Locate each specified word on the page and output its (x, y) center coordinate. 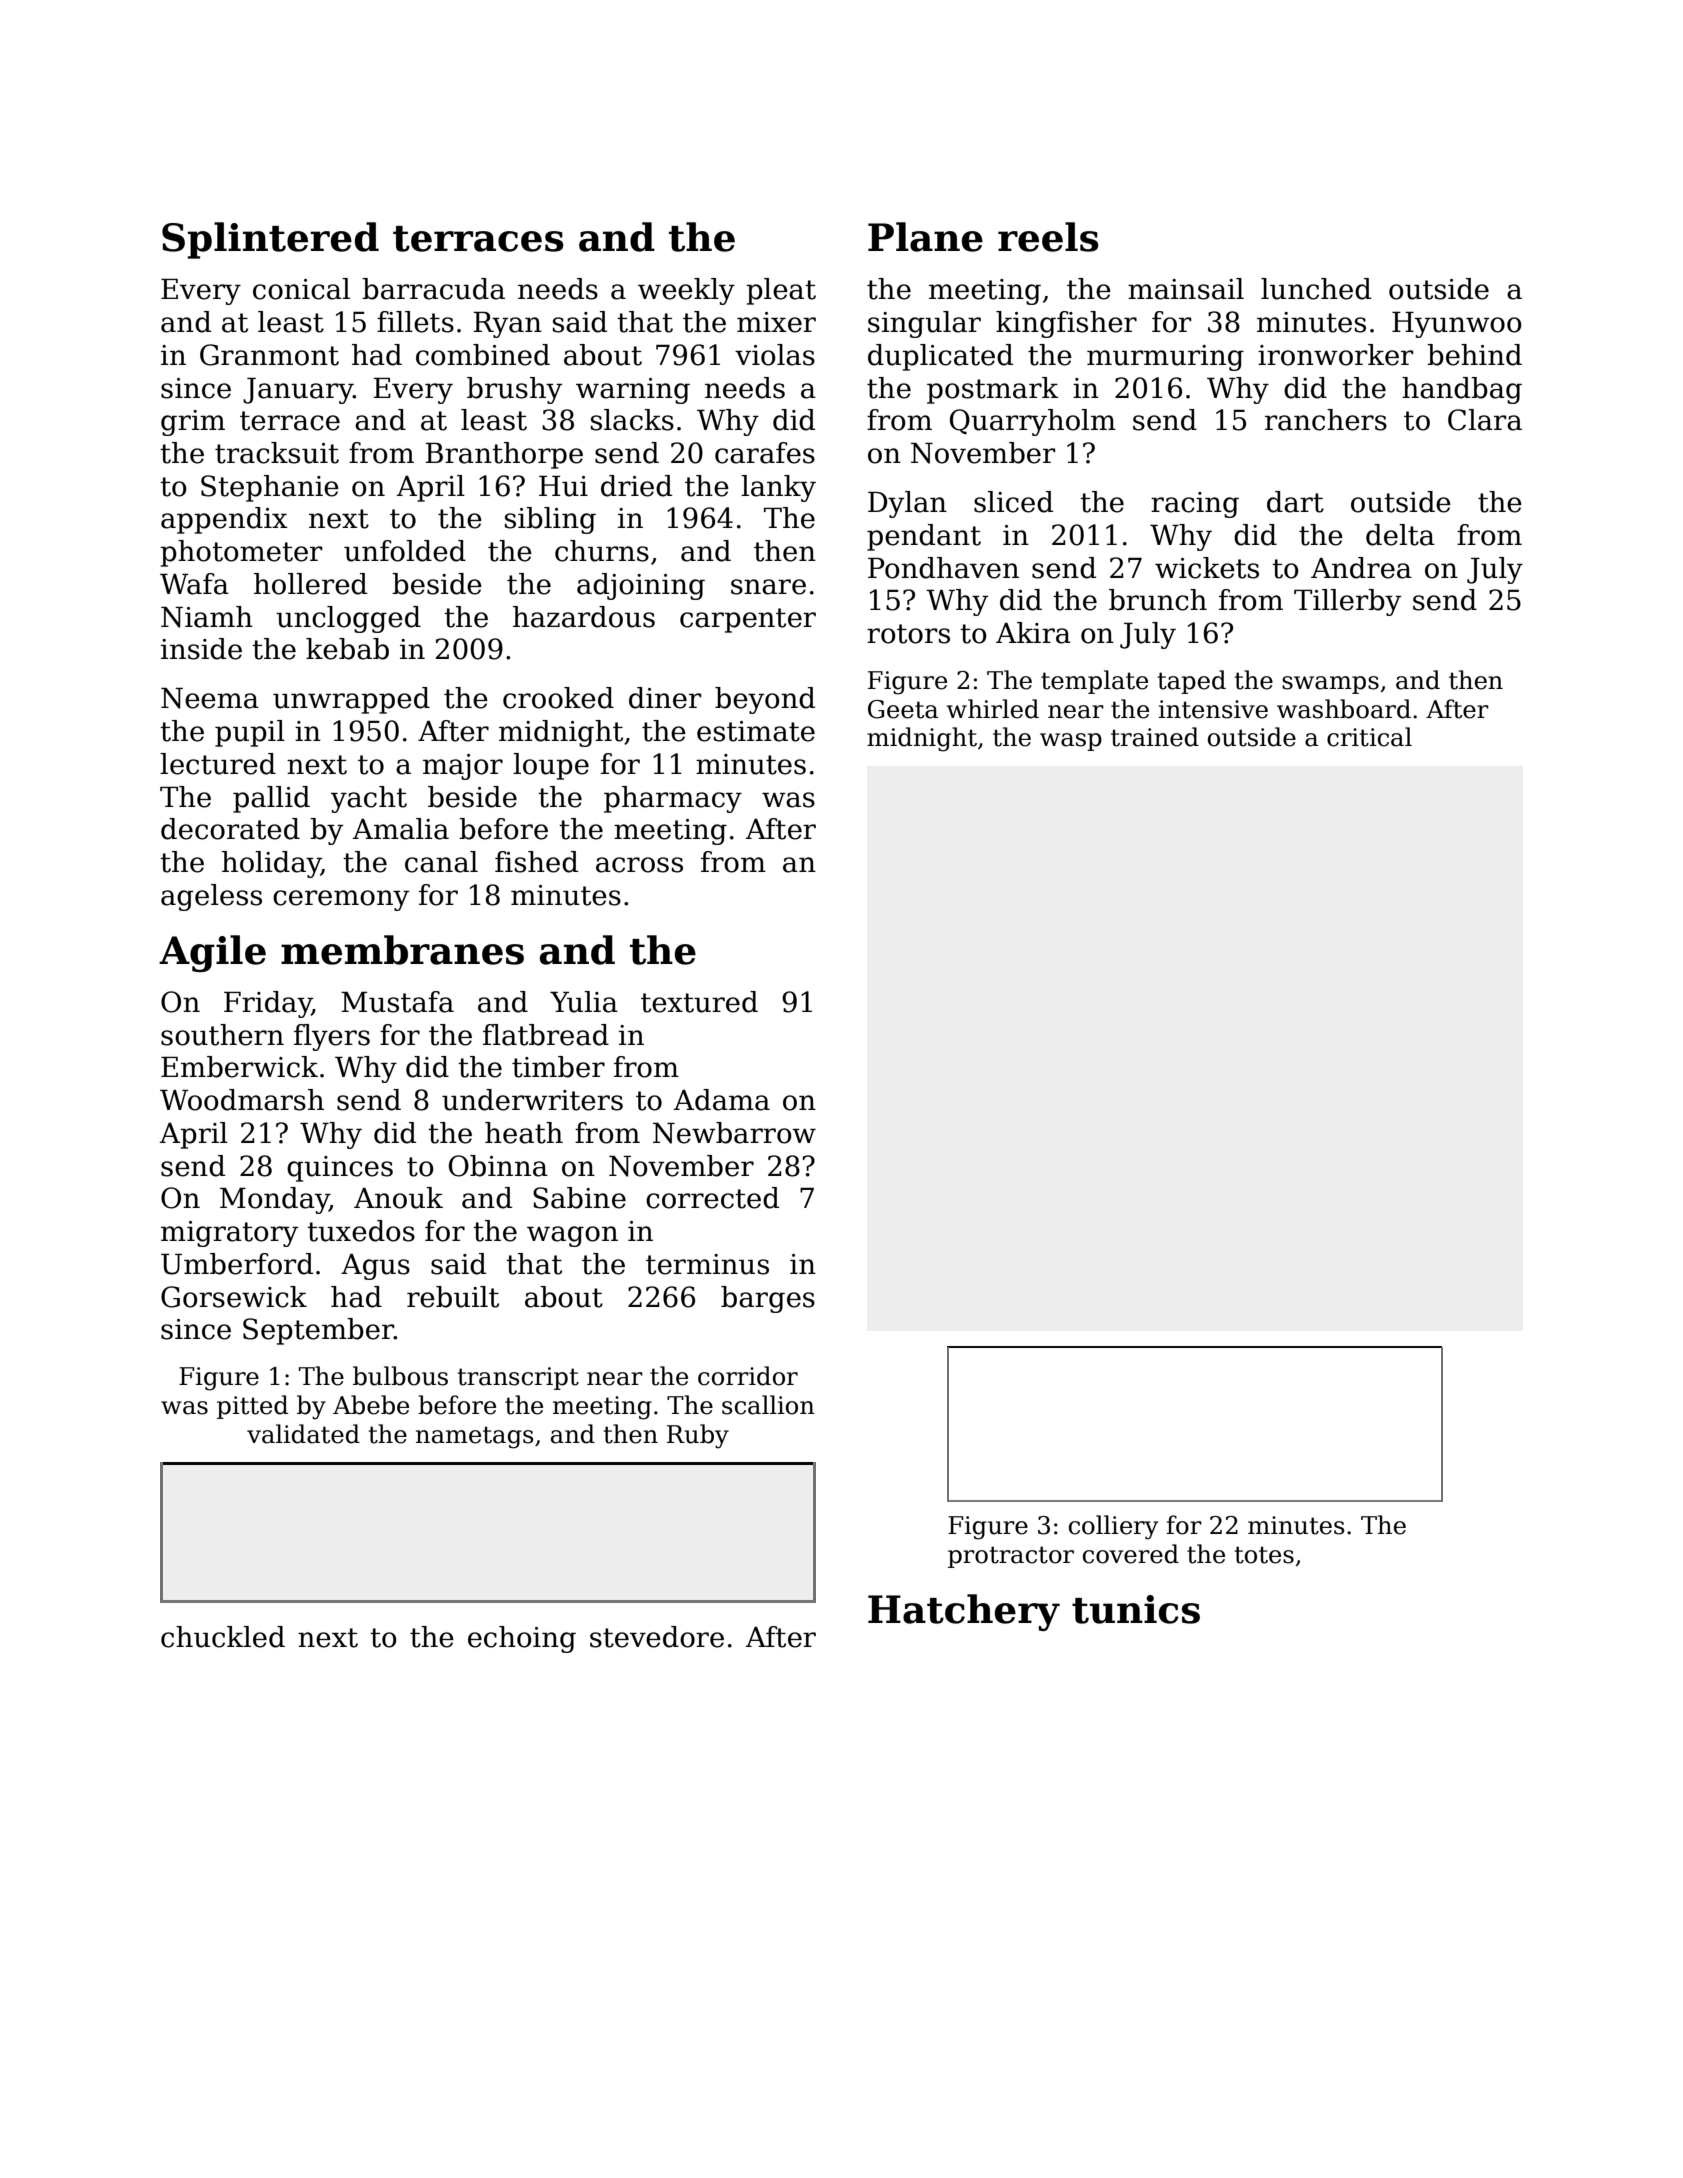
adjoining (641, 586)
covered (1131, 1554)
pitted (252, 1407)
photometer (241, 553)
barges (768, 1299)
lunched (1316, 289)
